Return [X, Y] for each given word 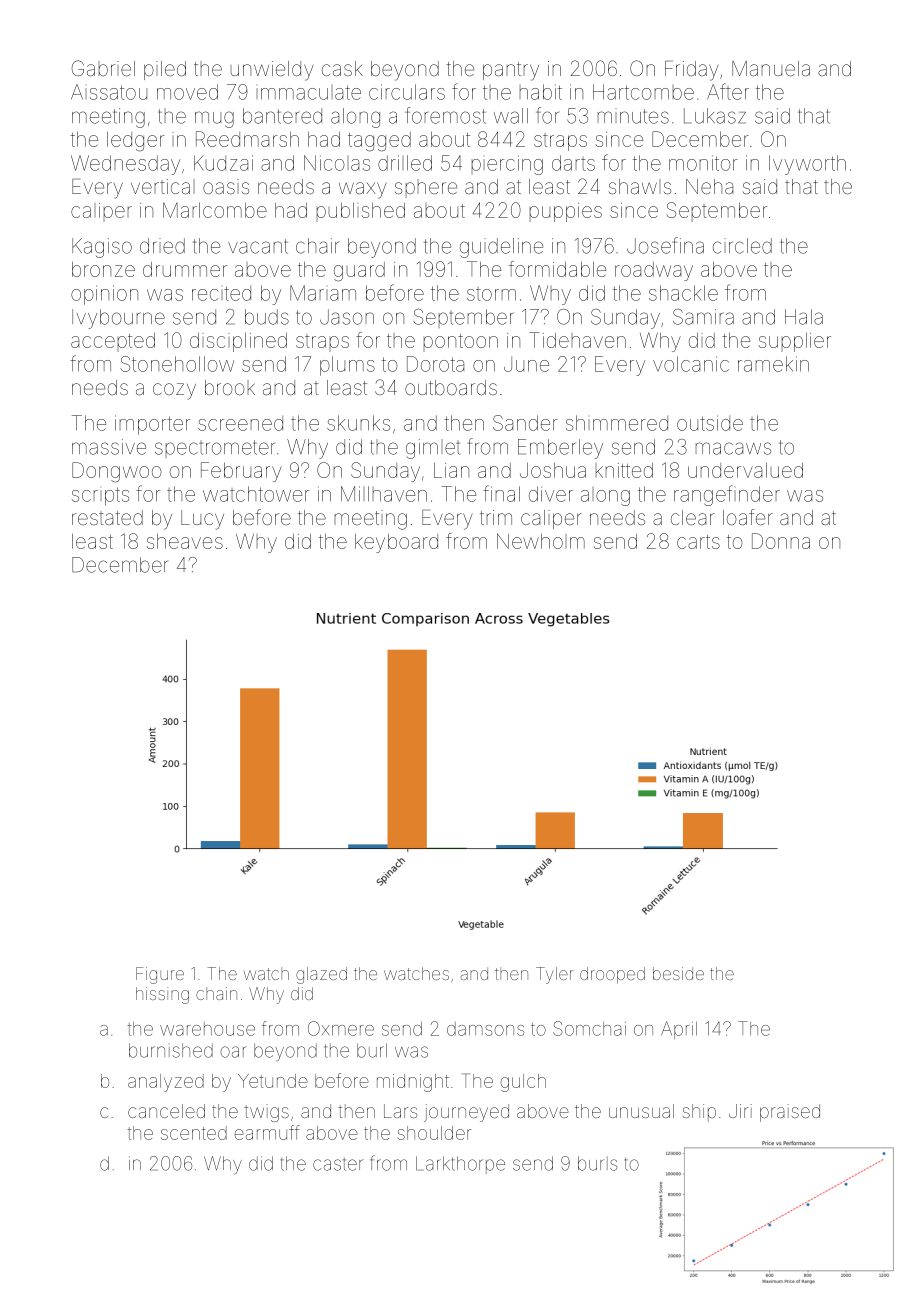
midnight [413, 1083]
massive [109, 447]
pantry [511, 71]
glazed [321, 975]
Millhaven [384, 494]
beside [678, 973]
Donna [781, 541]
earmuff [267, 1132]
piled [165, 70]
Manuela [771, 68]
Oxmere [341, 1028]
